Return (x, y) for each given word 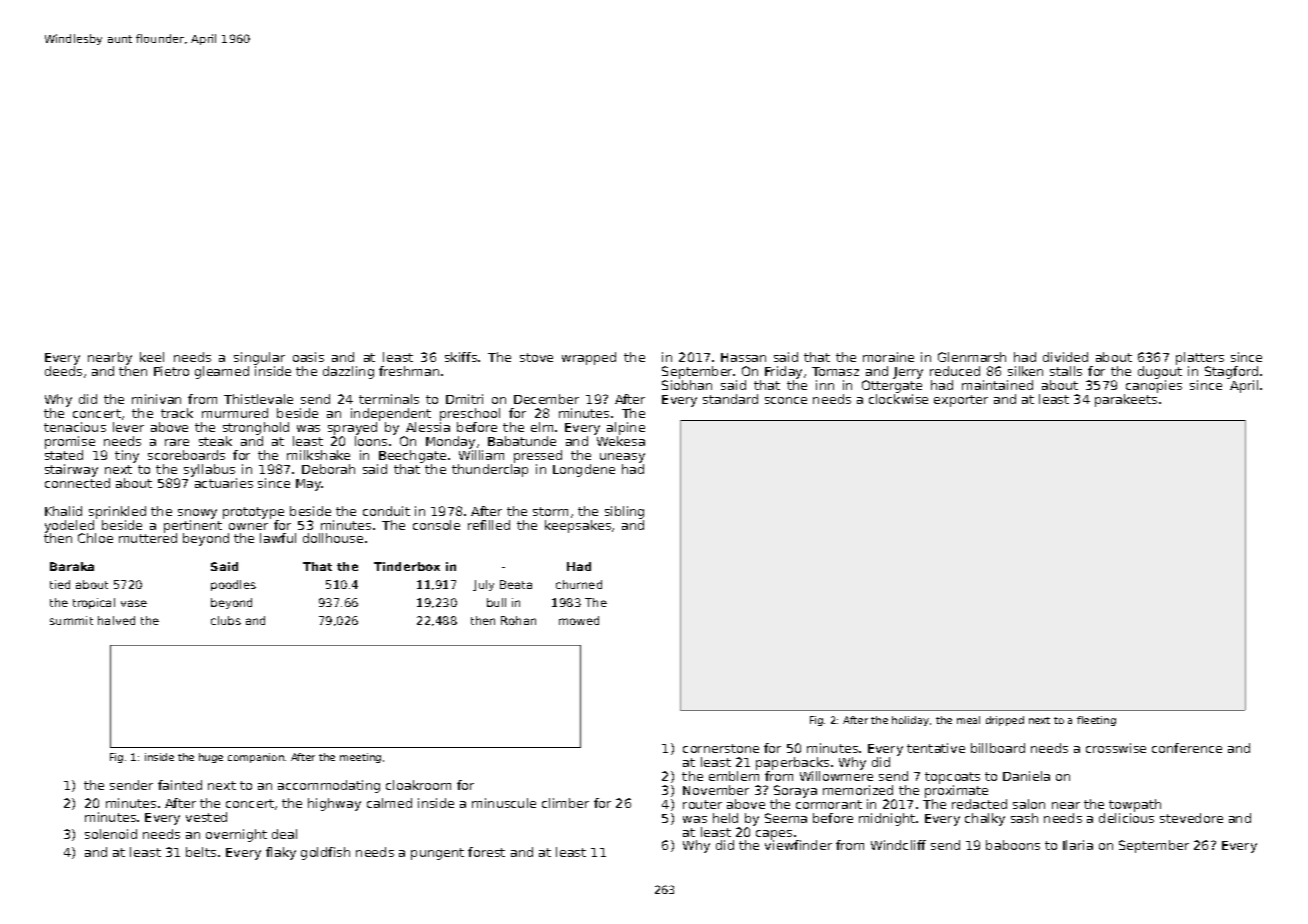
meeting (360, 758)
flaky (281, 853)
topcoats (952, 778)
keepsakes (578, 526)
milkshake (318, 455)
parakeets (1126, 400)
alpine (626, 428)
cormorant (829, 804)
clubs (226, 620)
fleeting (1096, 721)
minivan (156, 399)
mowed (579, 620)
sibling (624, 512)
